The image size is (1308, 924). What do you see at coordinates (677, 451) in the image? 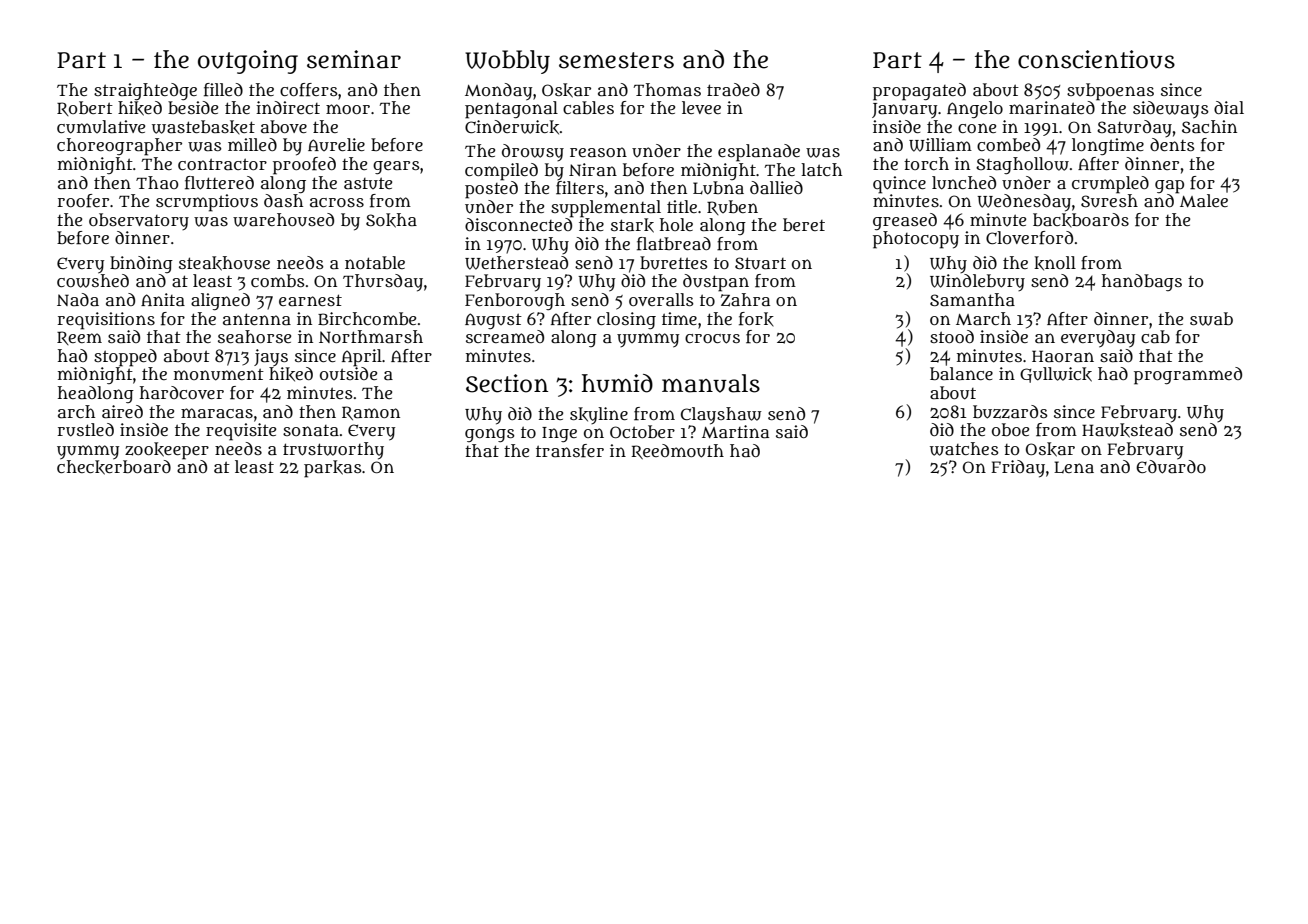
I see `Reedmouth` at bounding box center [677, 451].
